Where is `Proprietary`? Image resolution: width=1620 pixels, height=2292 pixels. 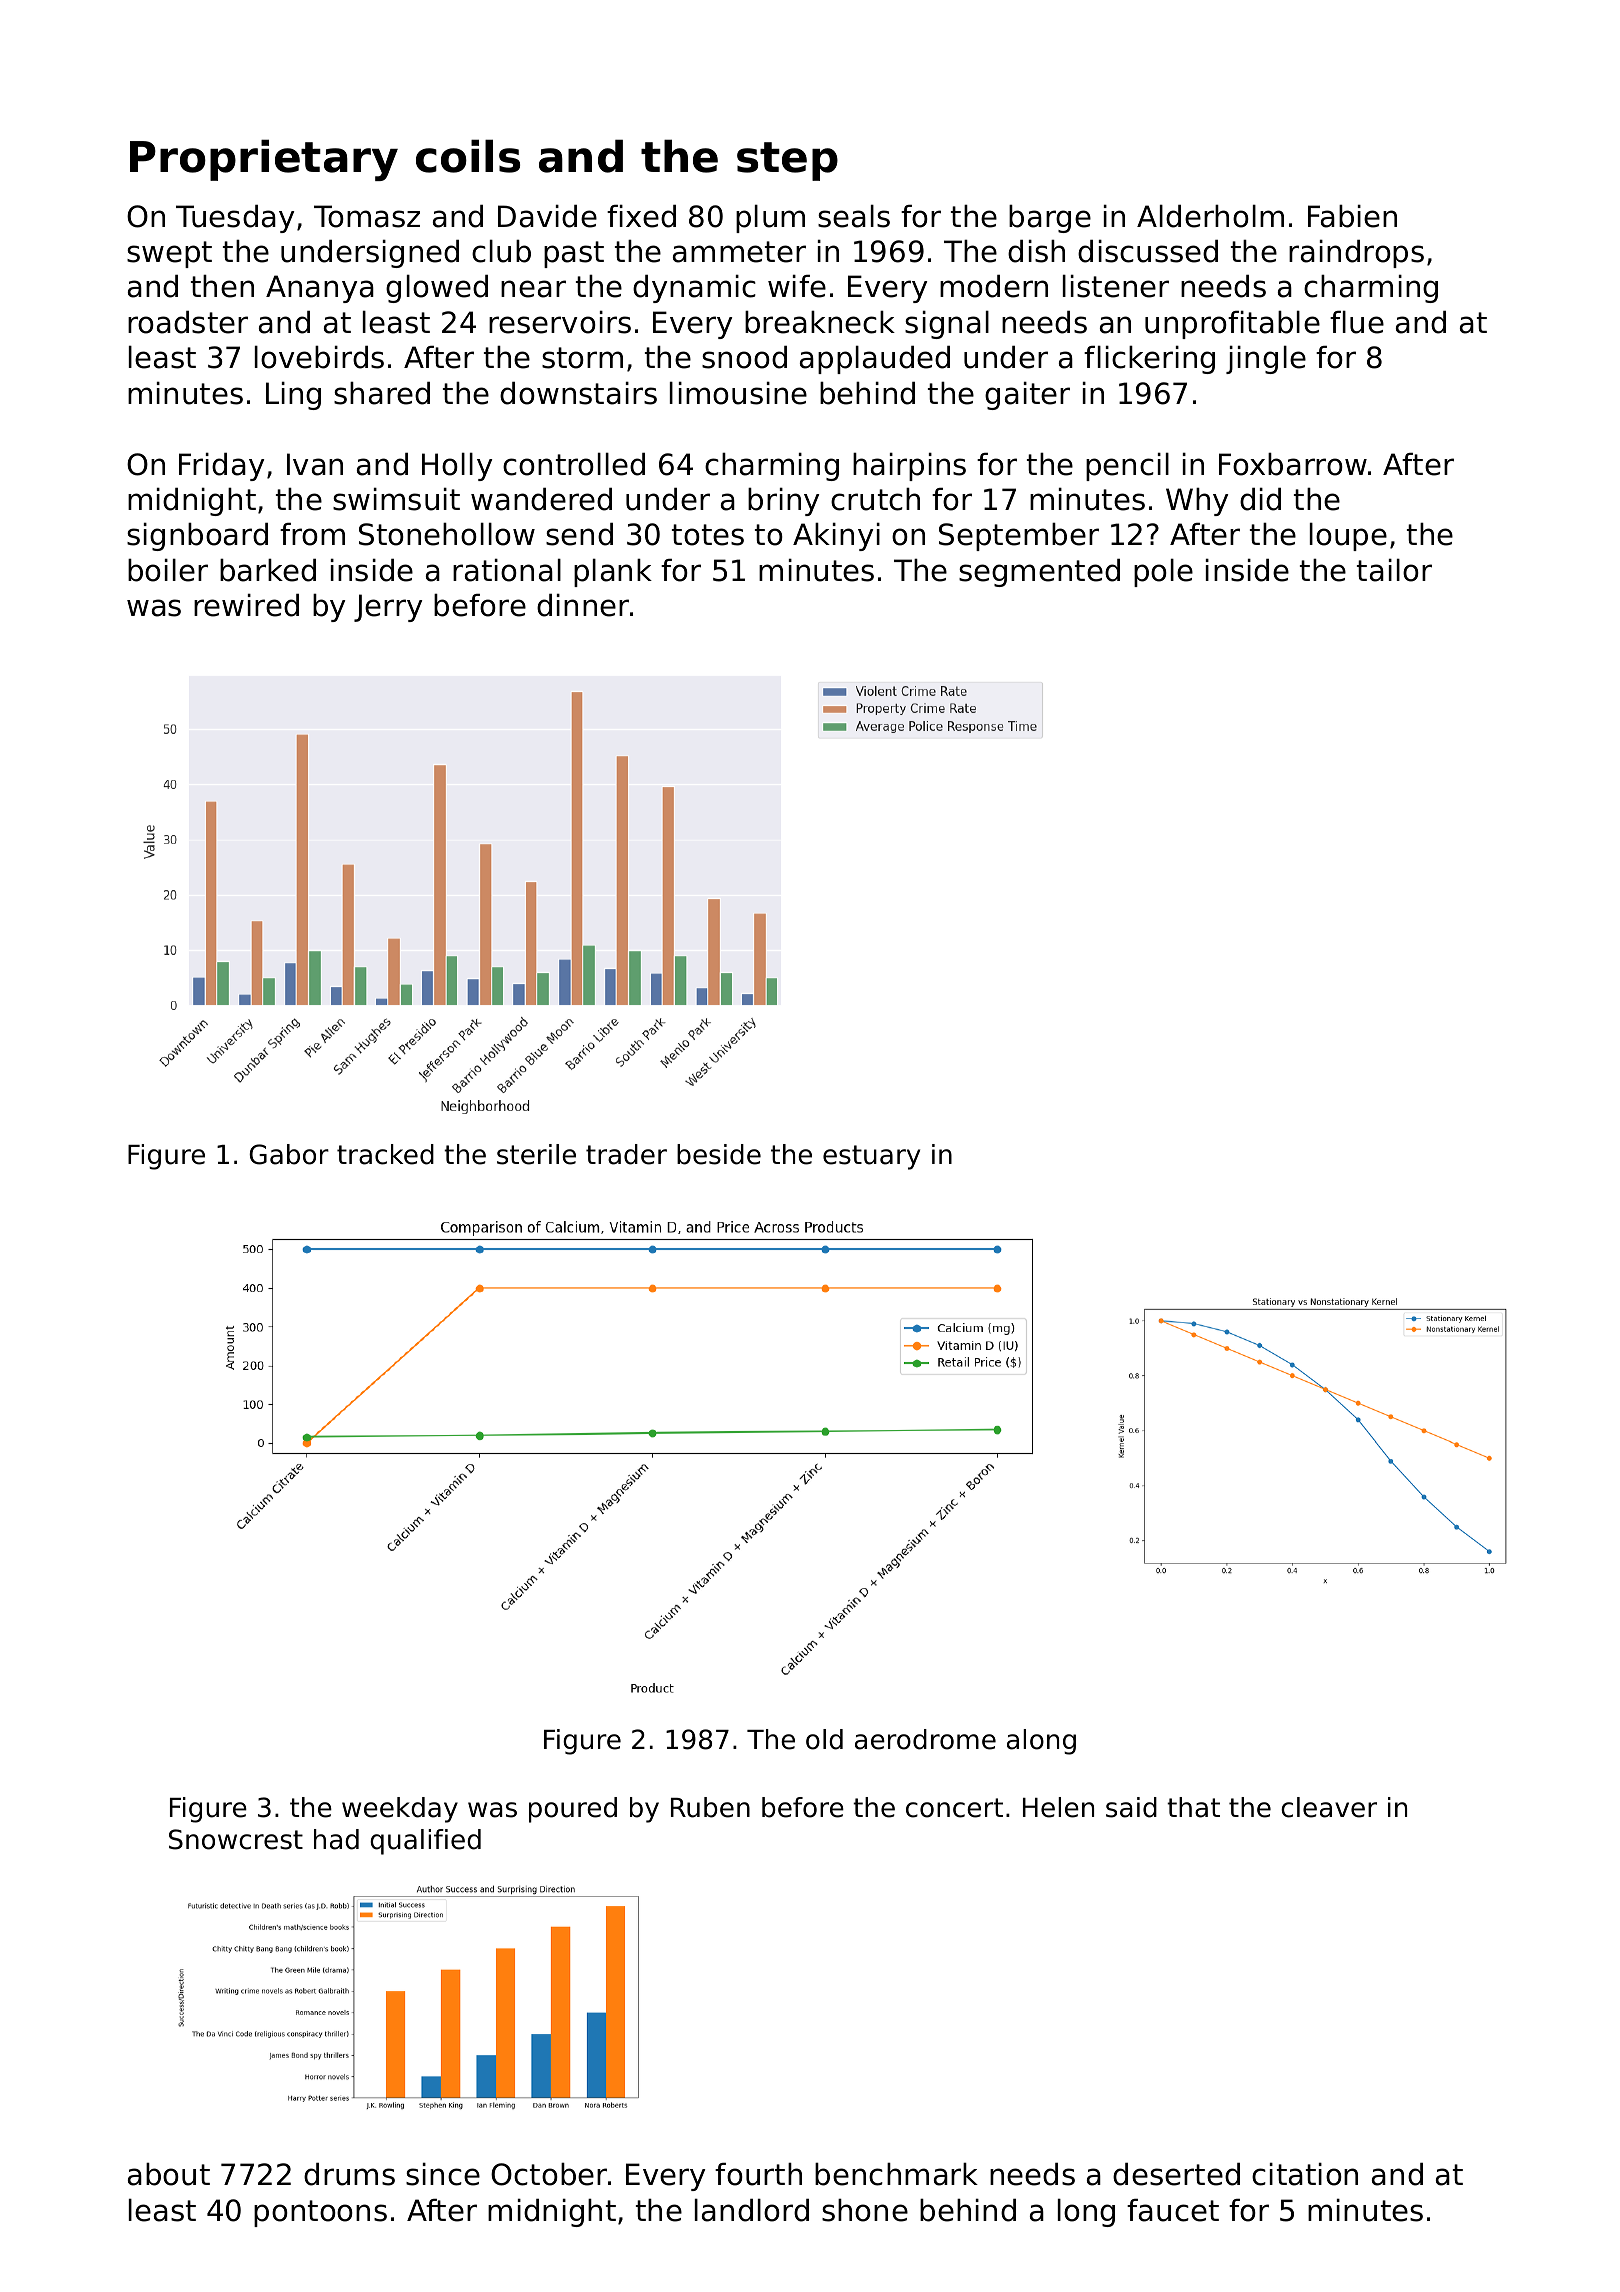 Proprietary is located at coordinates (264, 160).
